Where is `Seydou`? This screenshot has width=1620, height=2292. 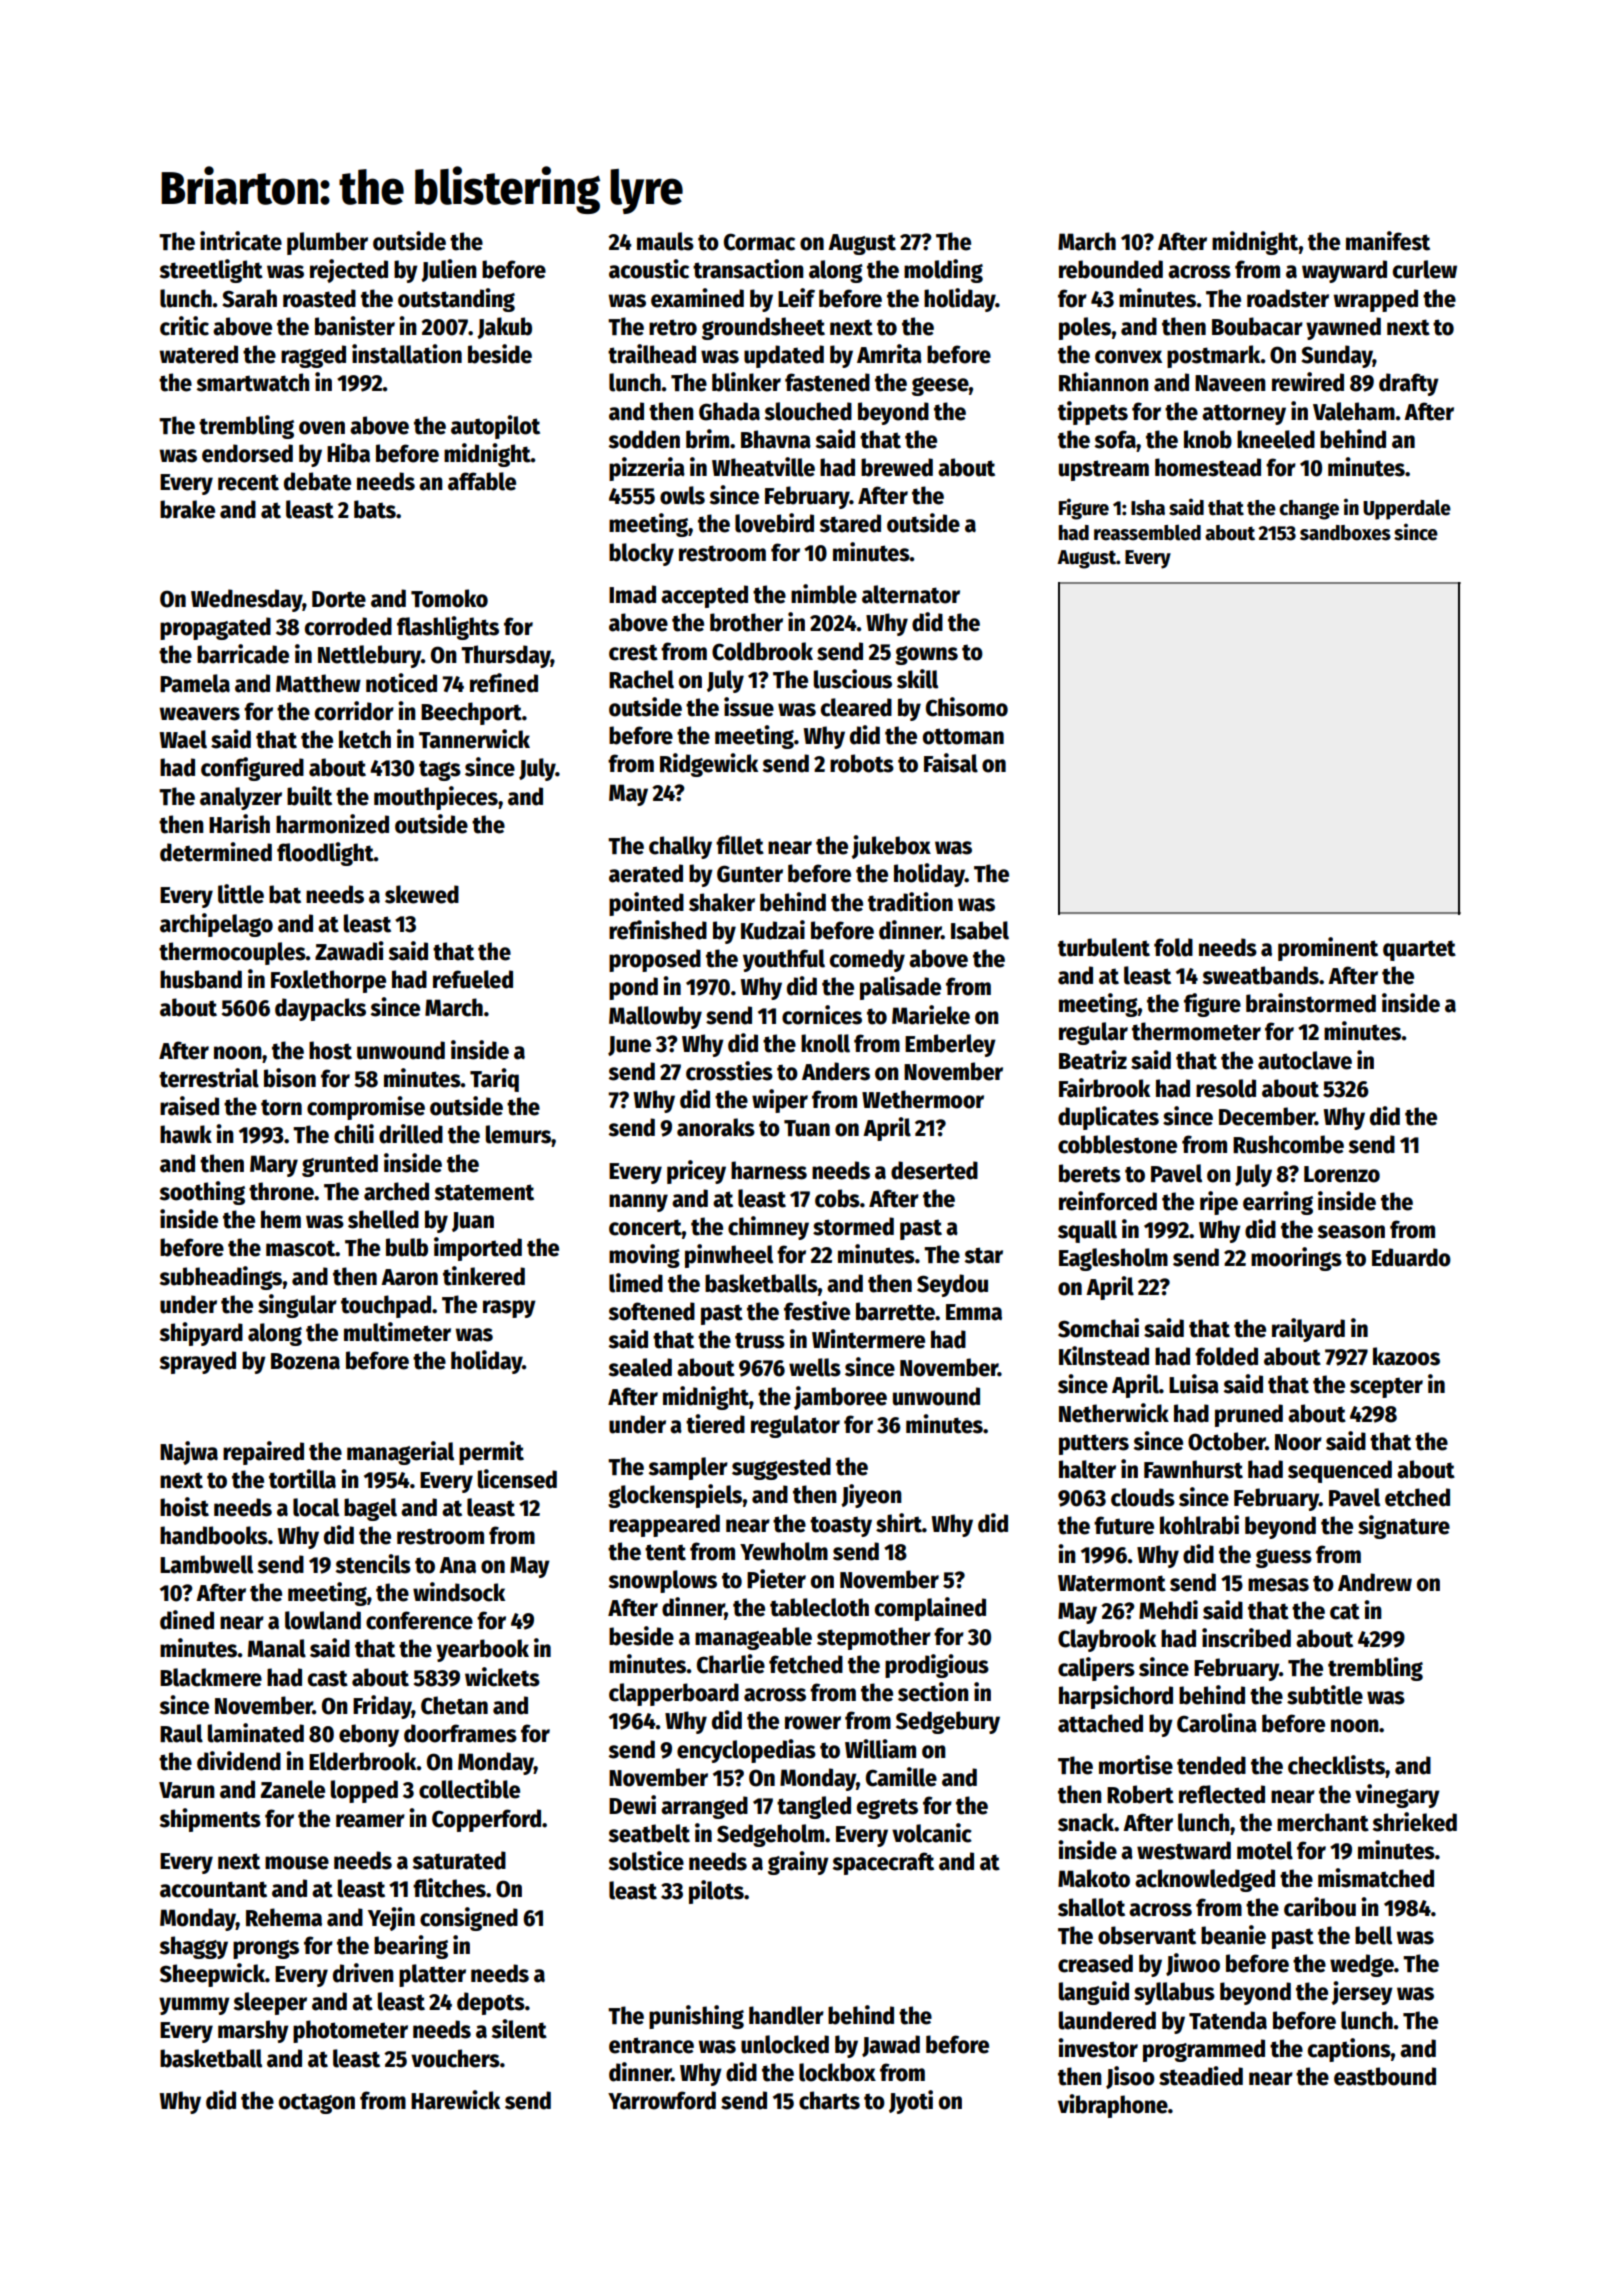
Seydou is located at coordinates (952, 1285).
